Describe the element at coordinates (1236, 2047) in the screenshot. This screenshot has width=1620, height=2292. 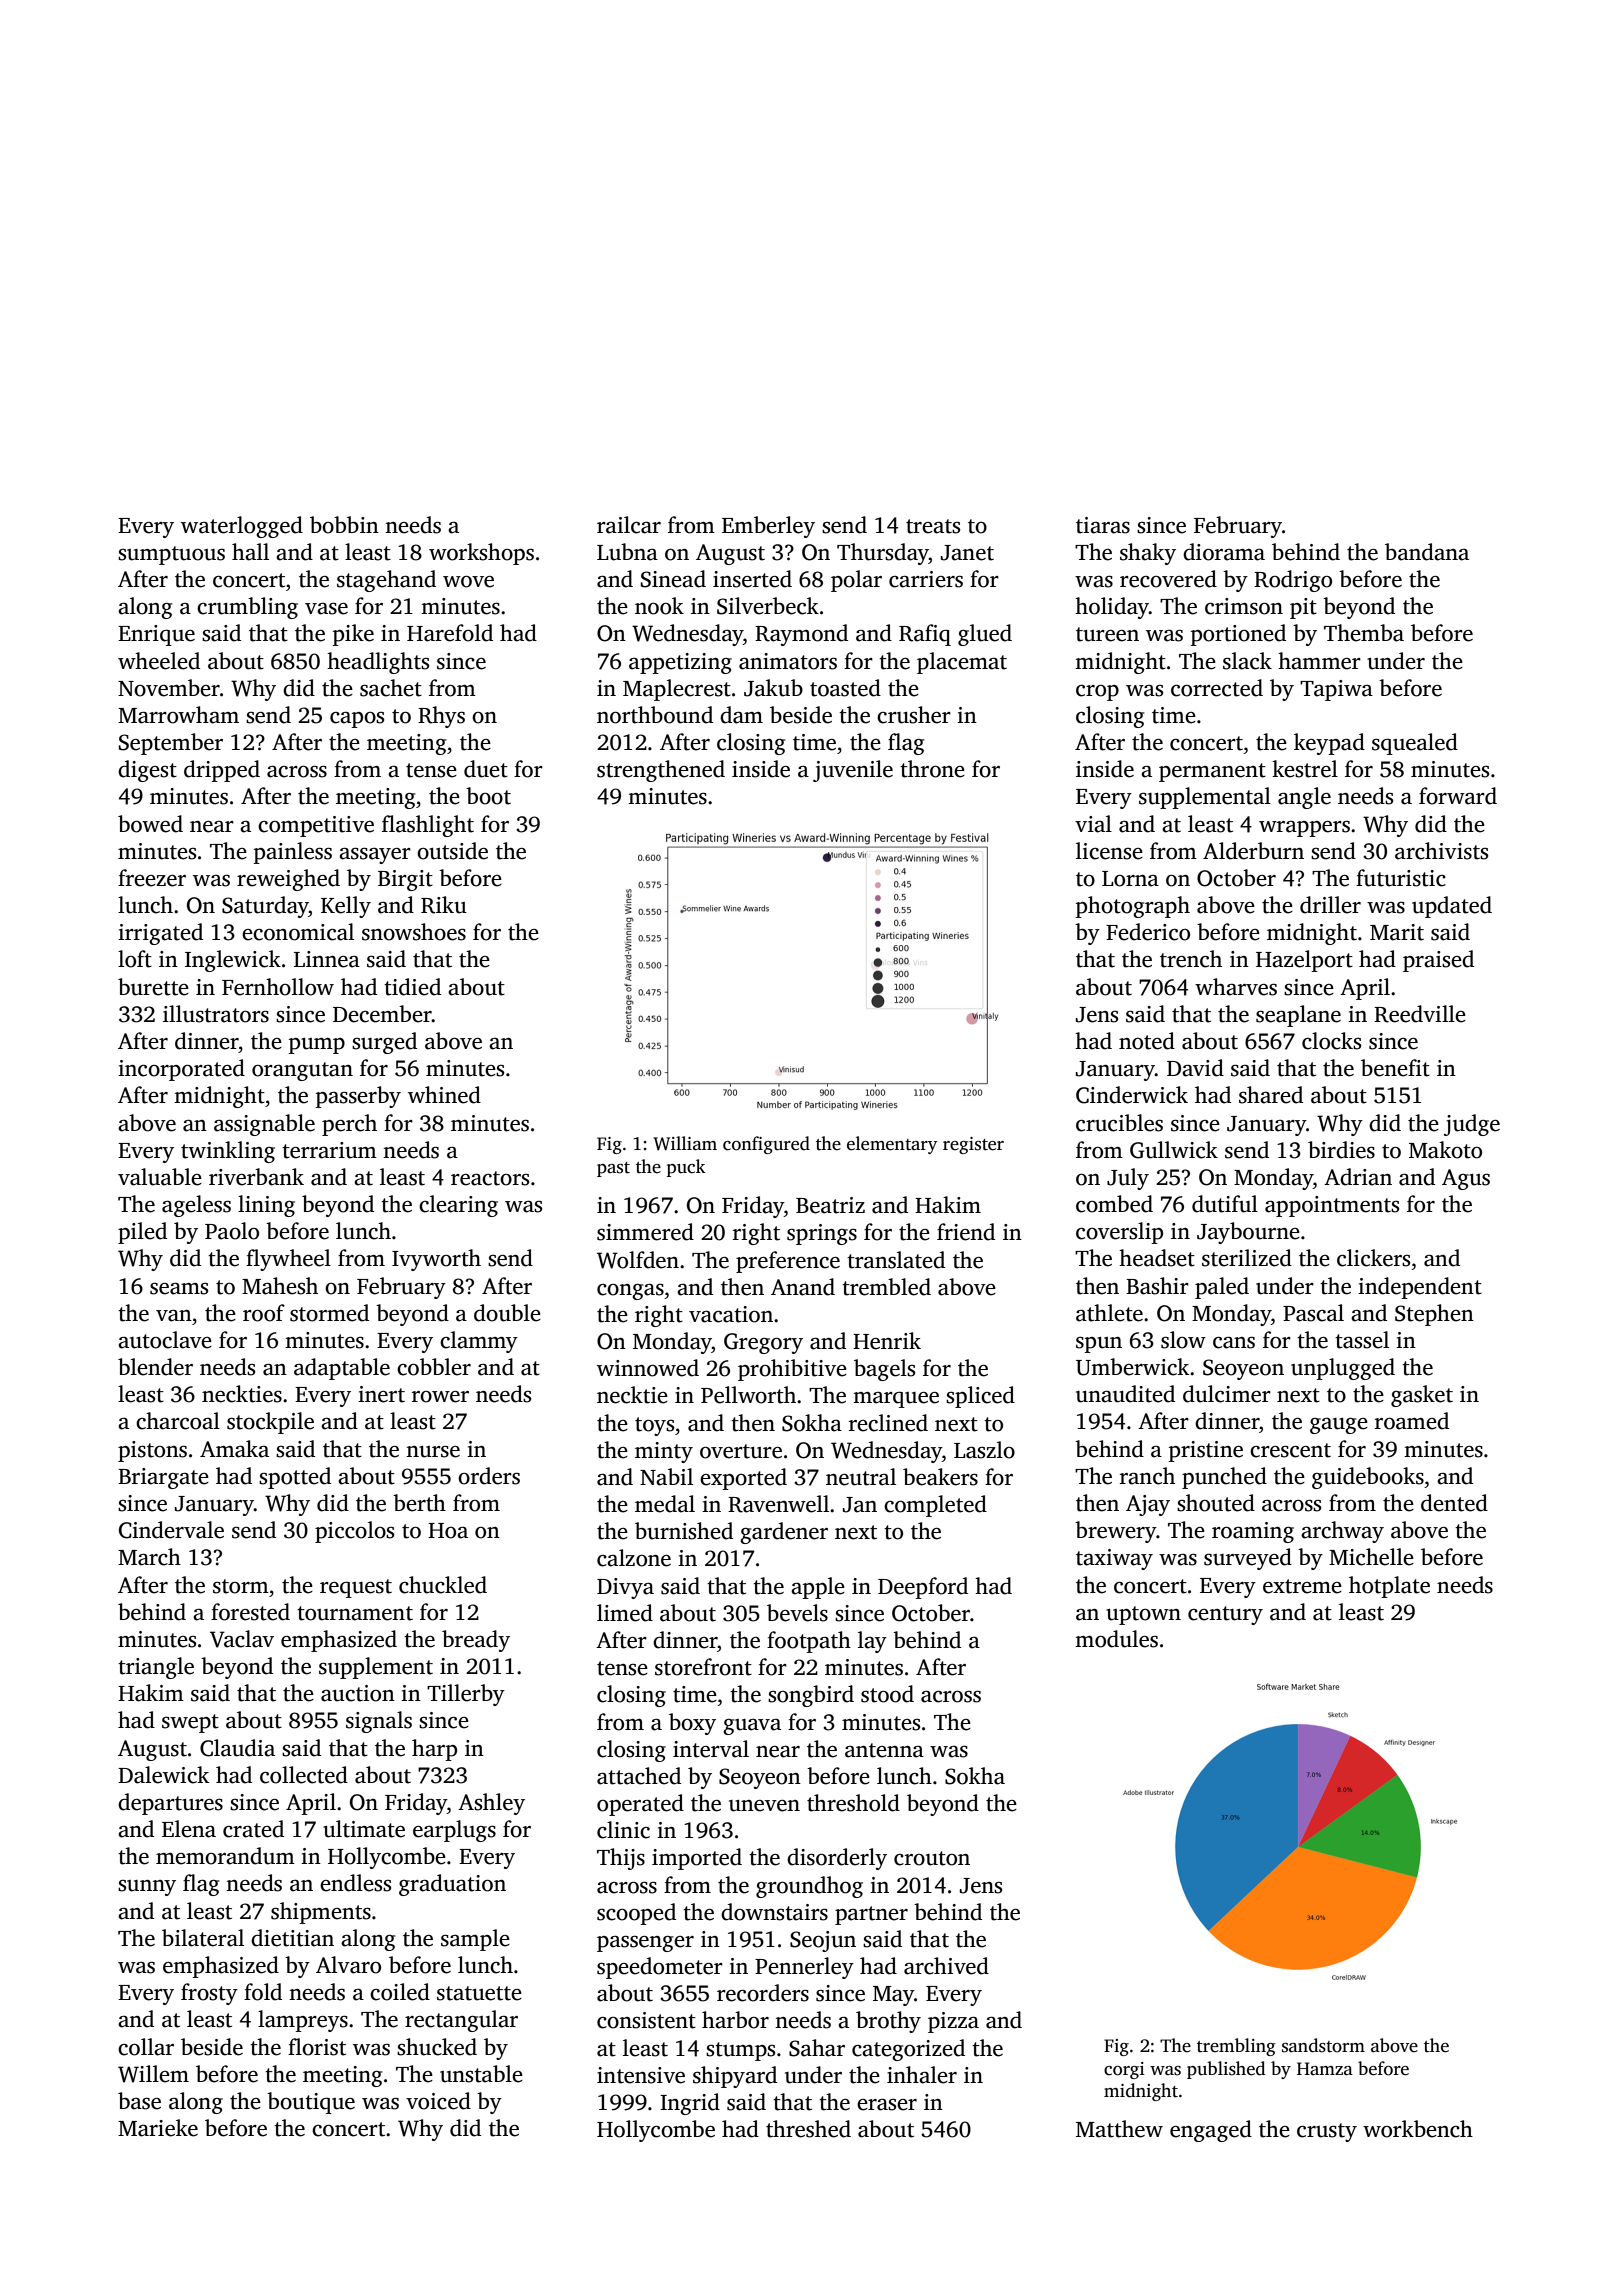
I see `trembling` at that location.
